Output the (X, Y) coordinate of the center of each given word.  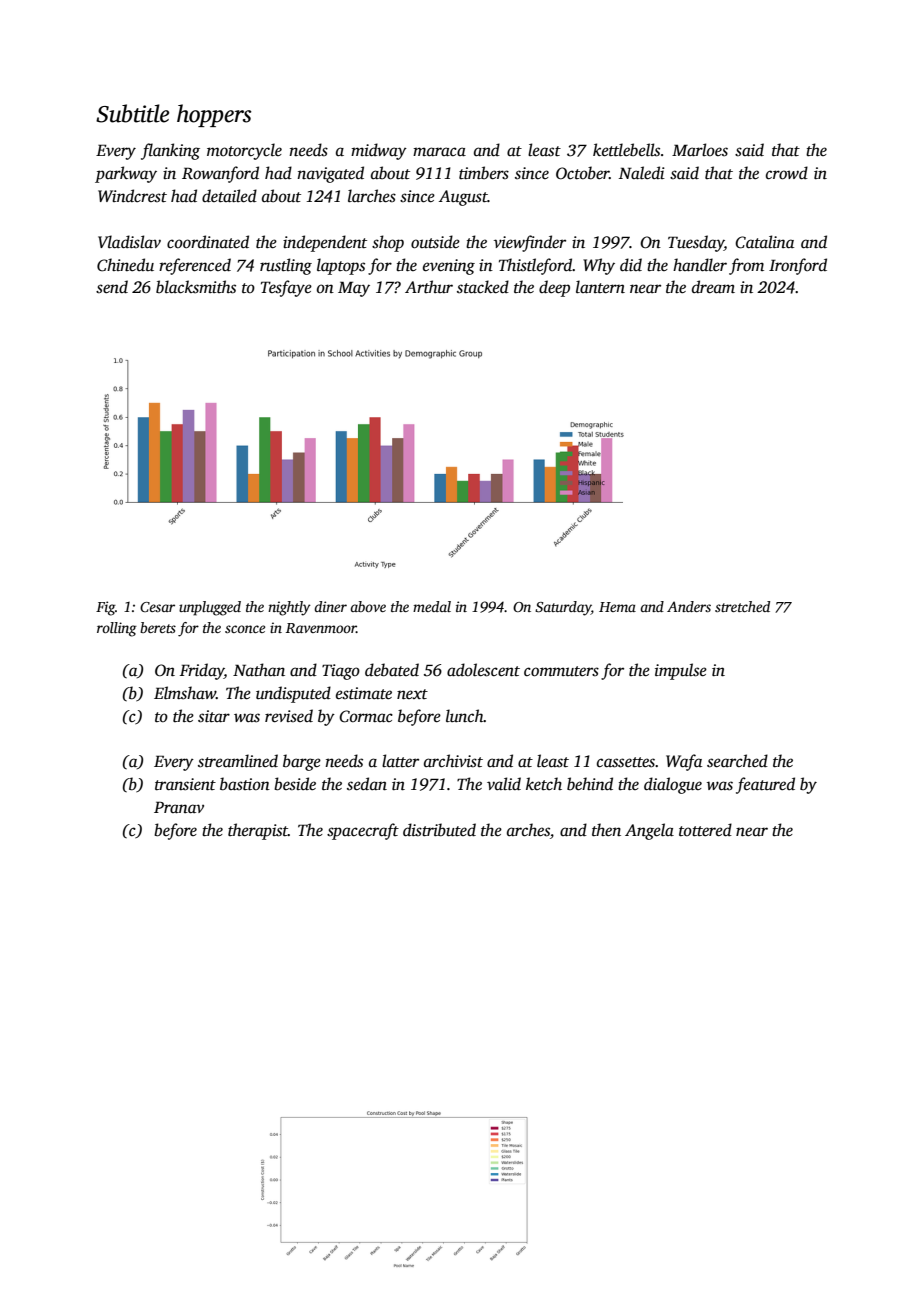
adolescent (483, 670)
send (112, 287)
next (412, 694)
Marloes (700, 150)
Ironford (798, 266)
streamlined (238, 761)
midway (379, 151)
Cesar (157, 607)
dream (713, 287)
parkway (126, 174)
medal (432, 606)
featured (765, 785)
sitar (214, 716)
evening (449, 267)
